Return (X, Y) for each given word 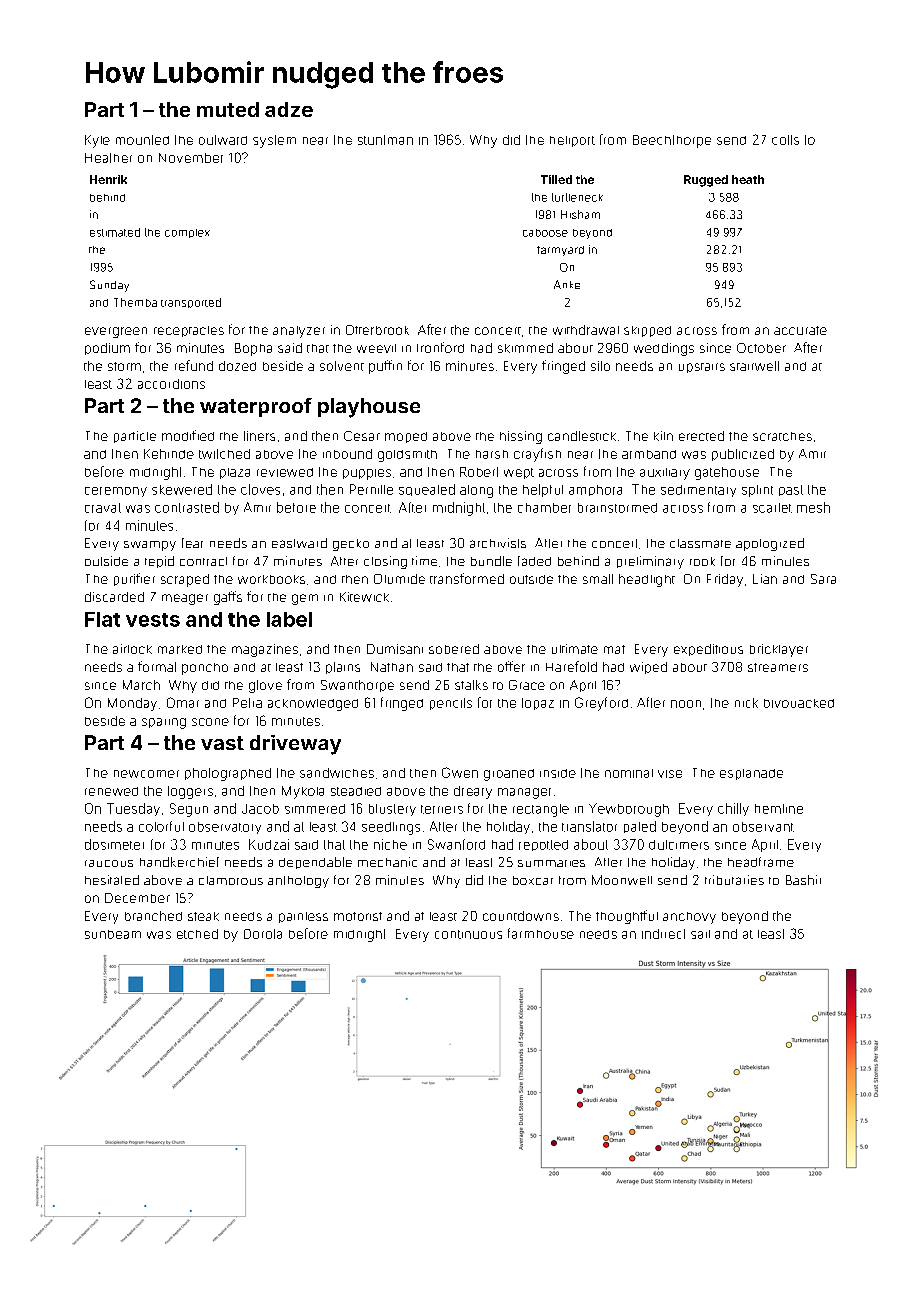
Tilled (556, 179)
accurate (800, 330)
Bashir (803, 880)
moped (406, 437)
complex (187, 233)
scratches (782, 436)
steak (203, 916)
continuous (468, 934)
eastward (299, 543)
